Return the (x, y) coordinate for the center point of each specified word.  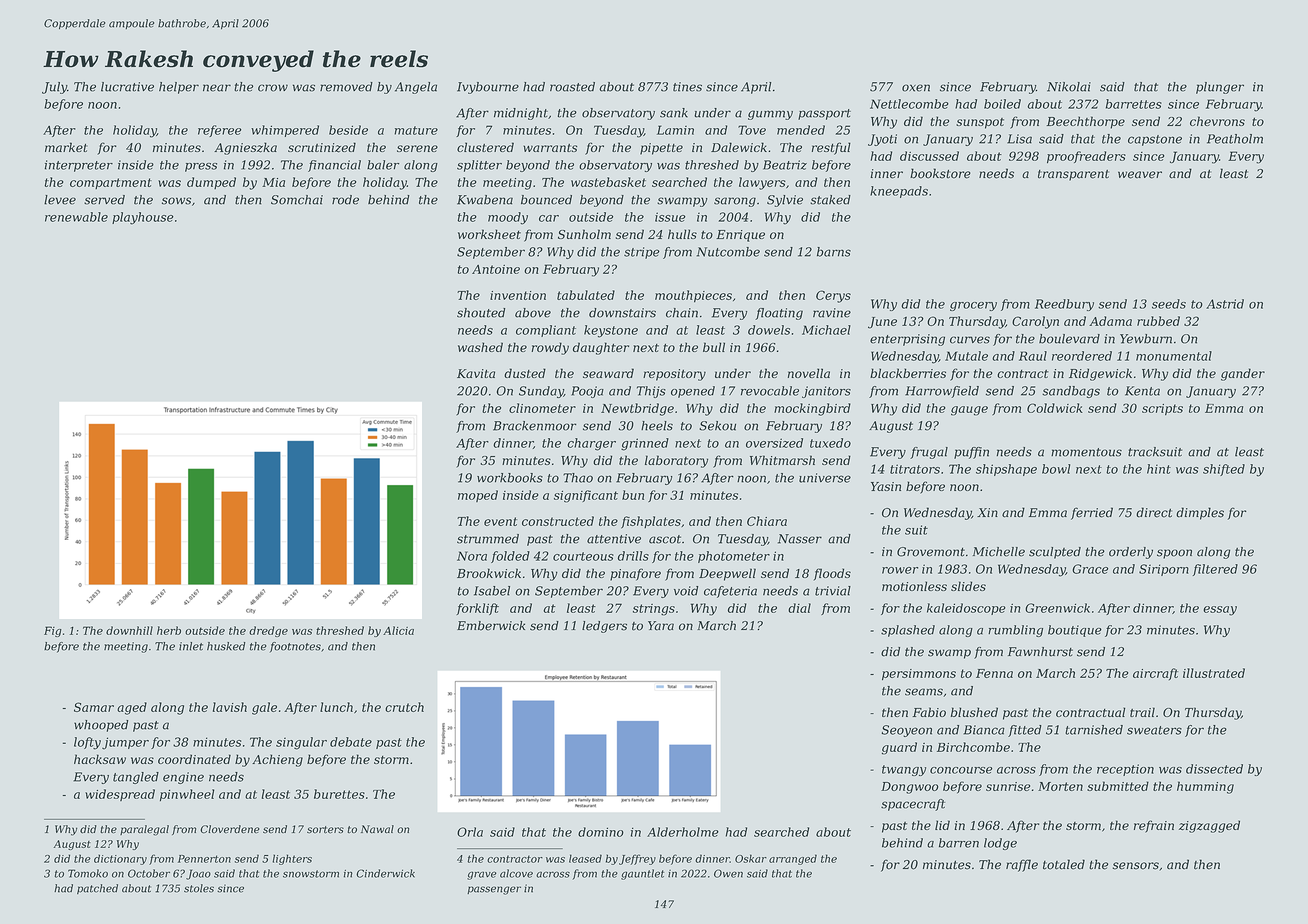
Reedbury (1064, 305)
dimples (1200, 513)
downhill (129, 630)
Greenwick (1057, 608)
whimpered (285, 131)
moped (478, 496)
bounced (546, 200)
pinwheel (187, 795)
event (500, 521)
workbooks (510, 478)
